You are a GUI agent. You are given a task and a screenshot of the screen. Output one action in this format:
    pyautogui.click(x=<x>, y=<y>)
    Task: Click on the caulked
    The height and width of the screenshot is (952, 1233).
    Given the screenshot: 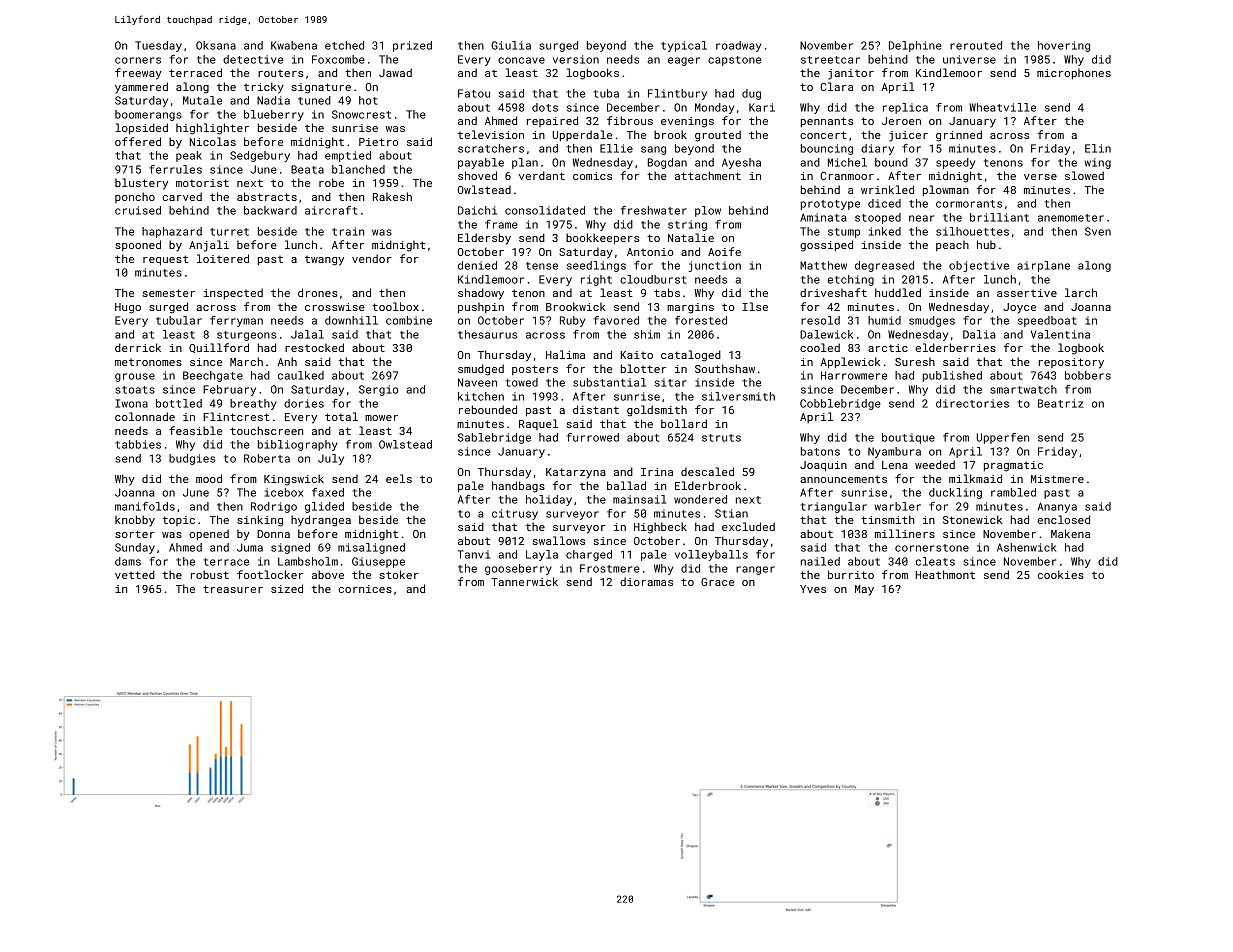 What is the action you would take?
    pyautogui.click(x=301, y=375)
